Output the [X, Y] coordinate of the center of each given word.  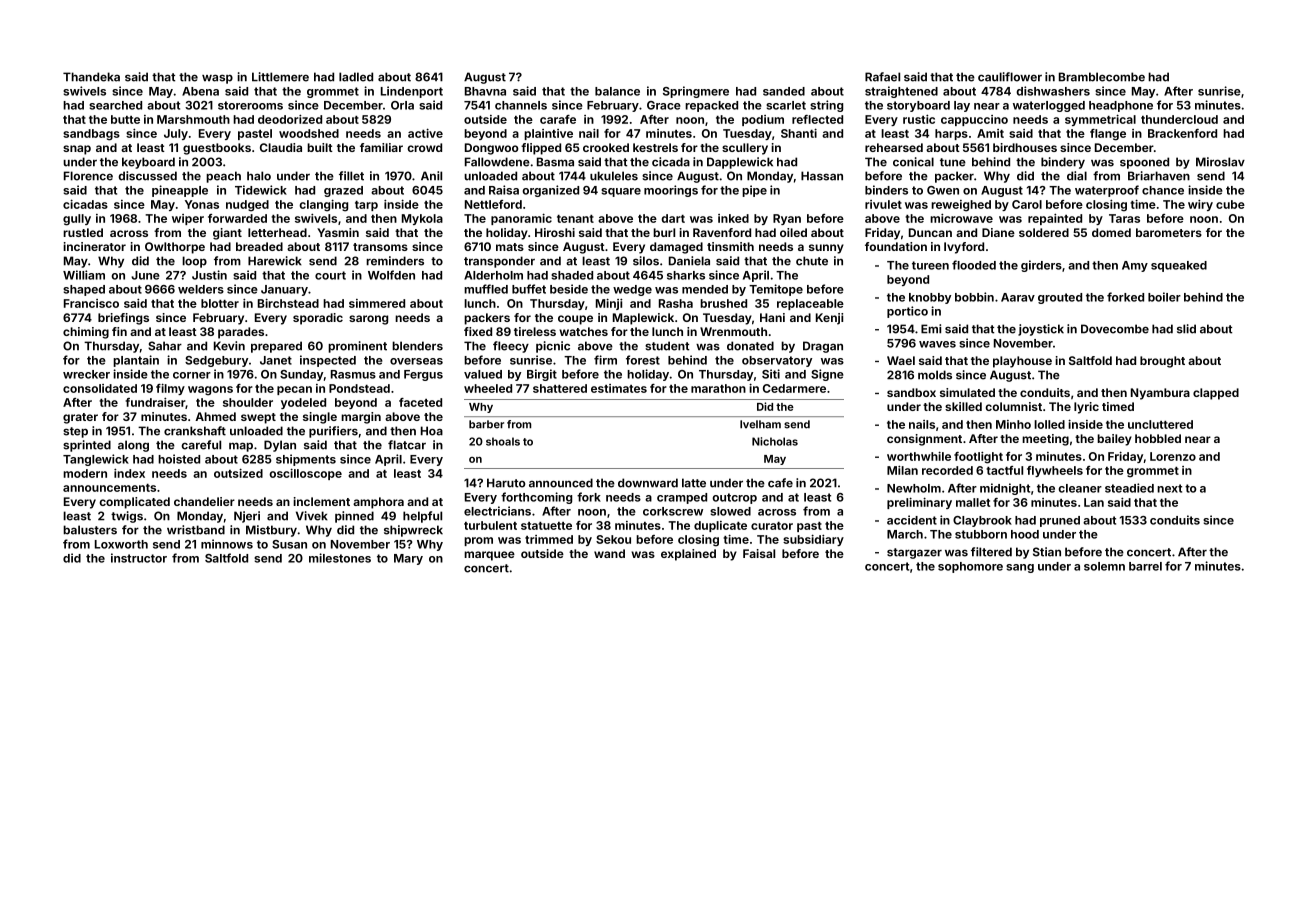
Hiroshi [555, 232]
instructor [139, 558]
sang [1020, 568]
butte [125, 119]
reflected [817, 119]
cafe [780, 483]
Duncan [930, 232]
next [1169, 488]
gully [77, 220]
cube [1230, 204]
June [145, 275]
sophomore [970, 567]
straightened [901, 92]
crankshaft [195, 431]
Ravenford [722, 232]
